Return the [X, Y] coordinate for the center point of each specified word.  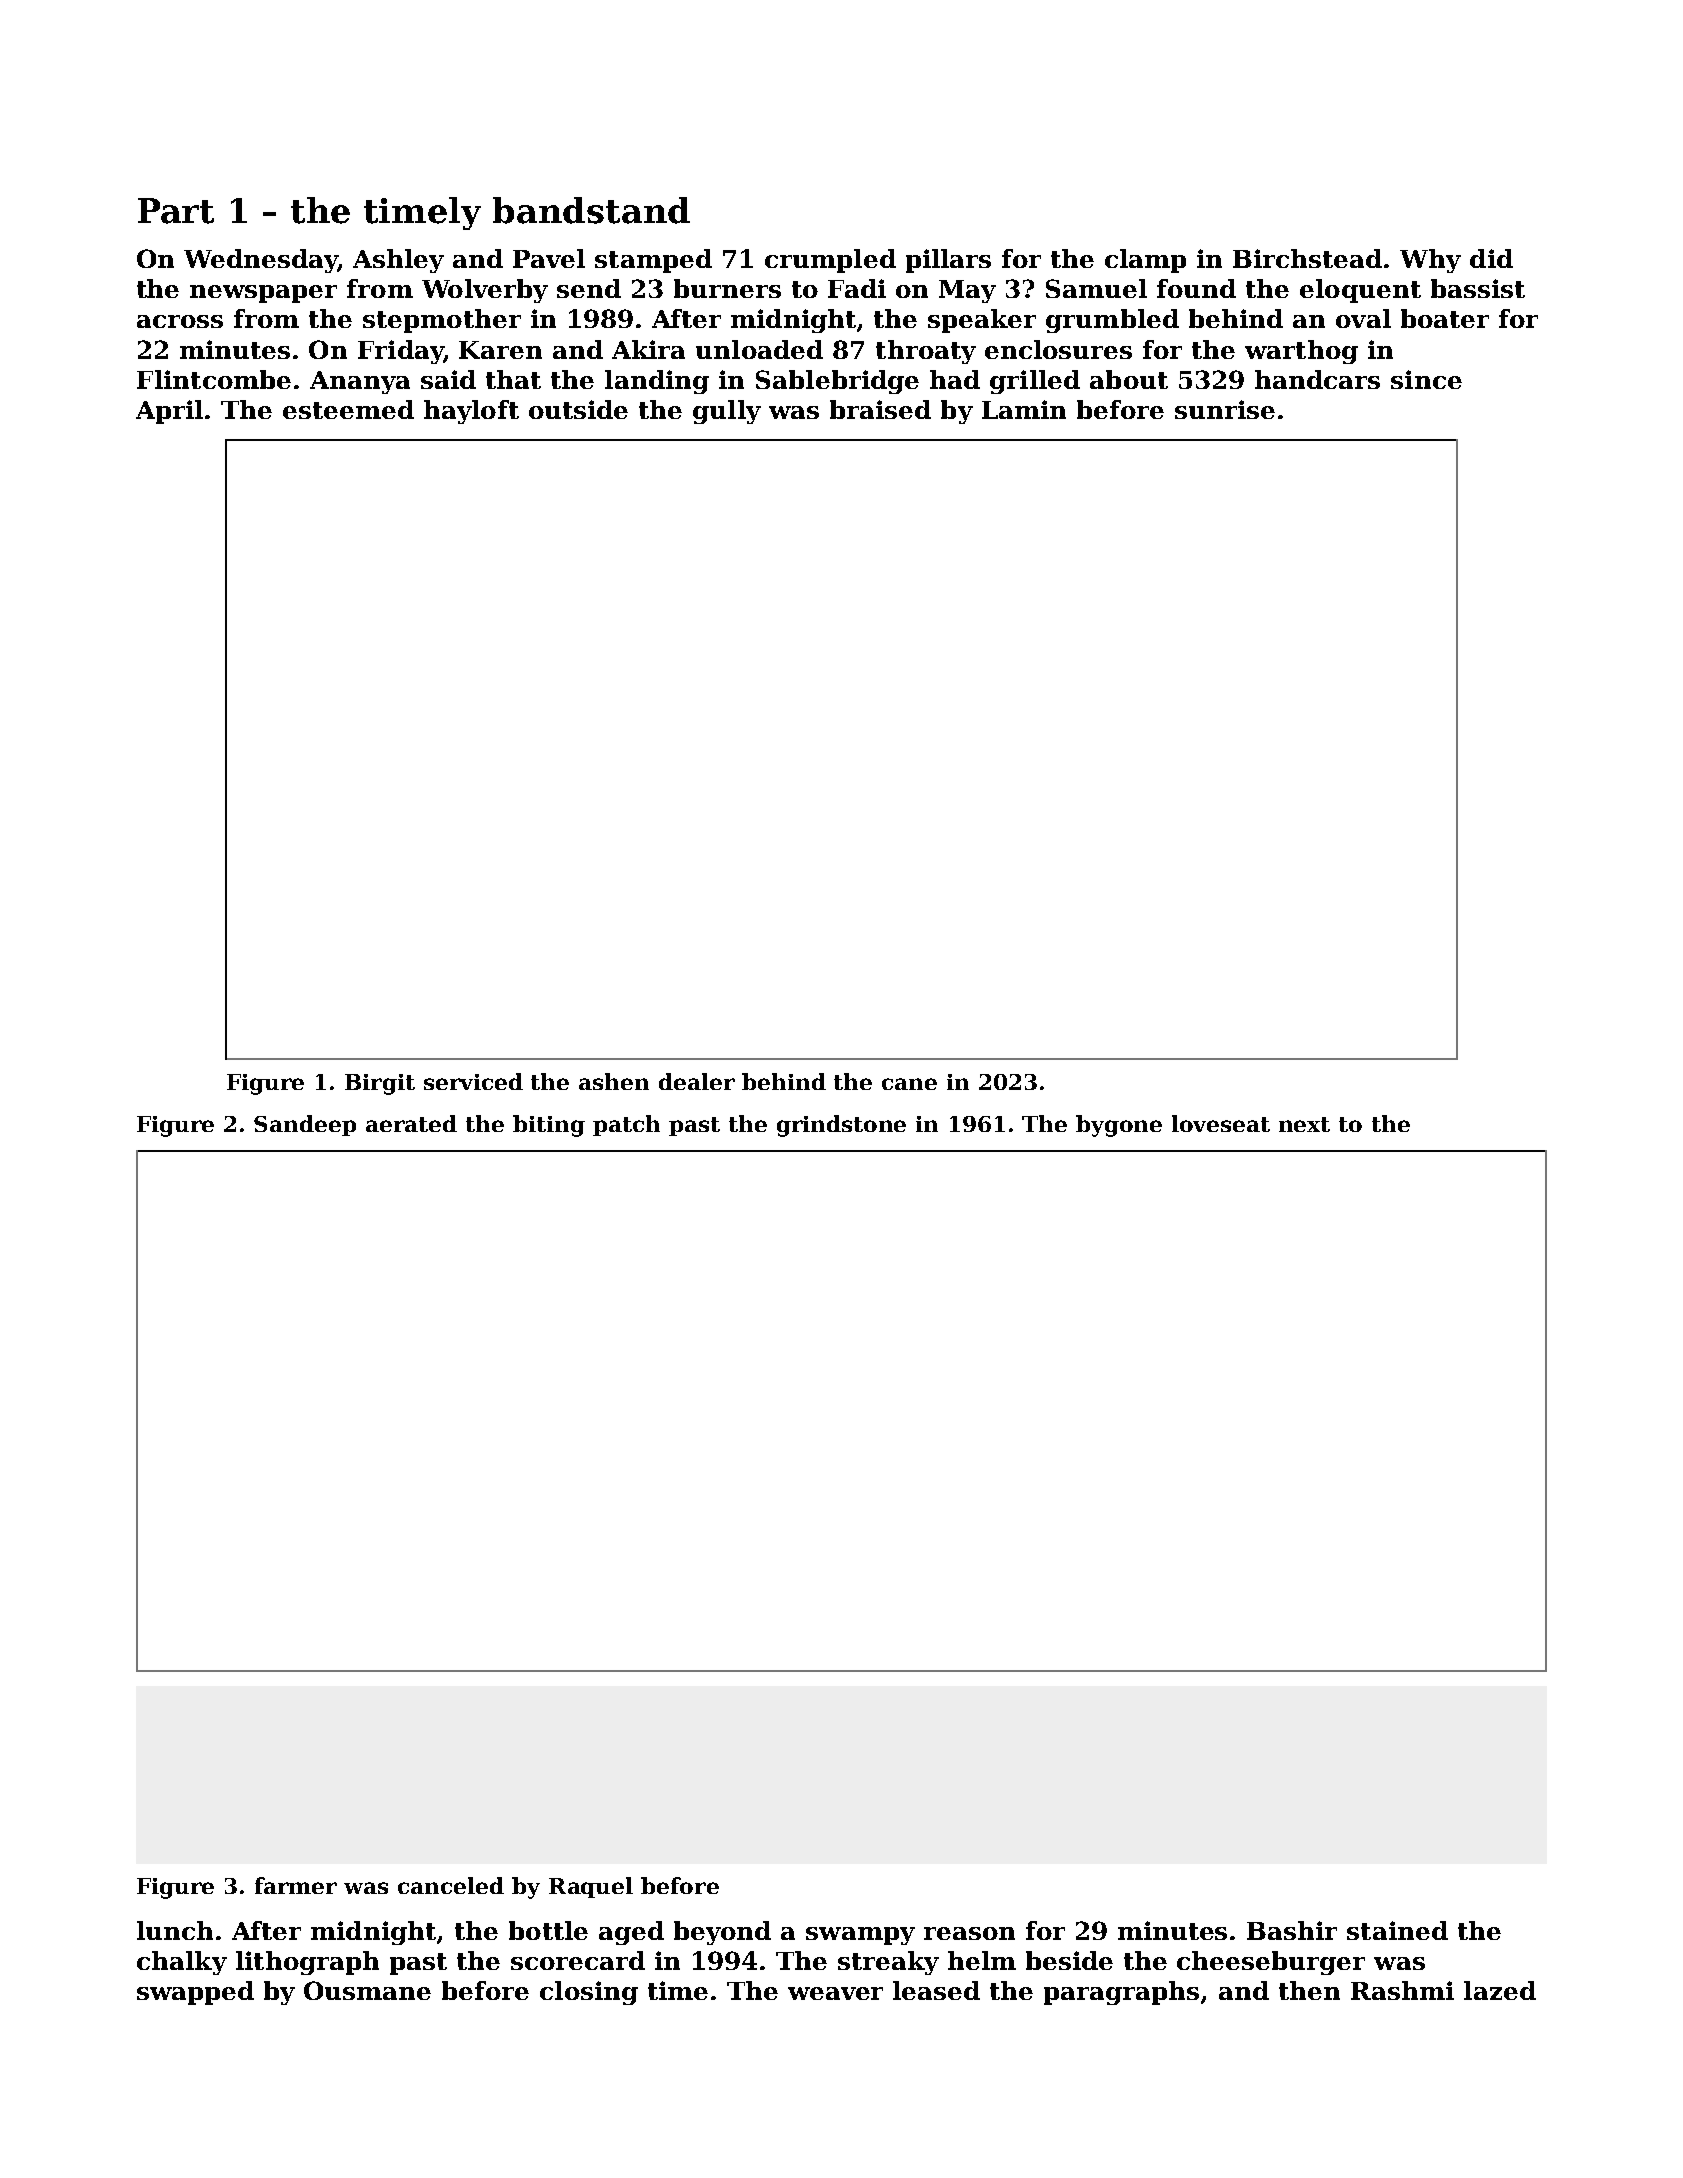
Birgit [380, 1084]
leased [936, 1990]
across [180, 321]
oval [1363, 318]
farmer [296, 1885]
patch [626, 1125]
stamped [653, 261]
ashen [614, 1081]
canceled [451, 1885]
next [1304, 1124]
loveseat [1221, 1123]
